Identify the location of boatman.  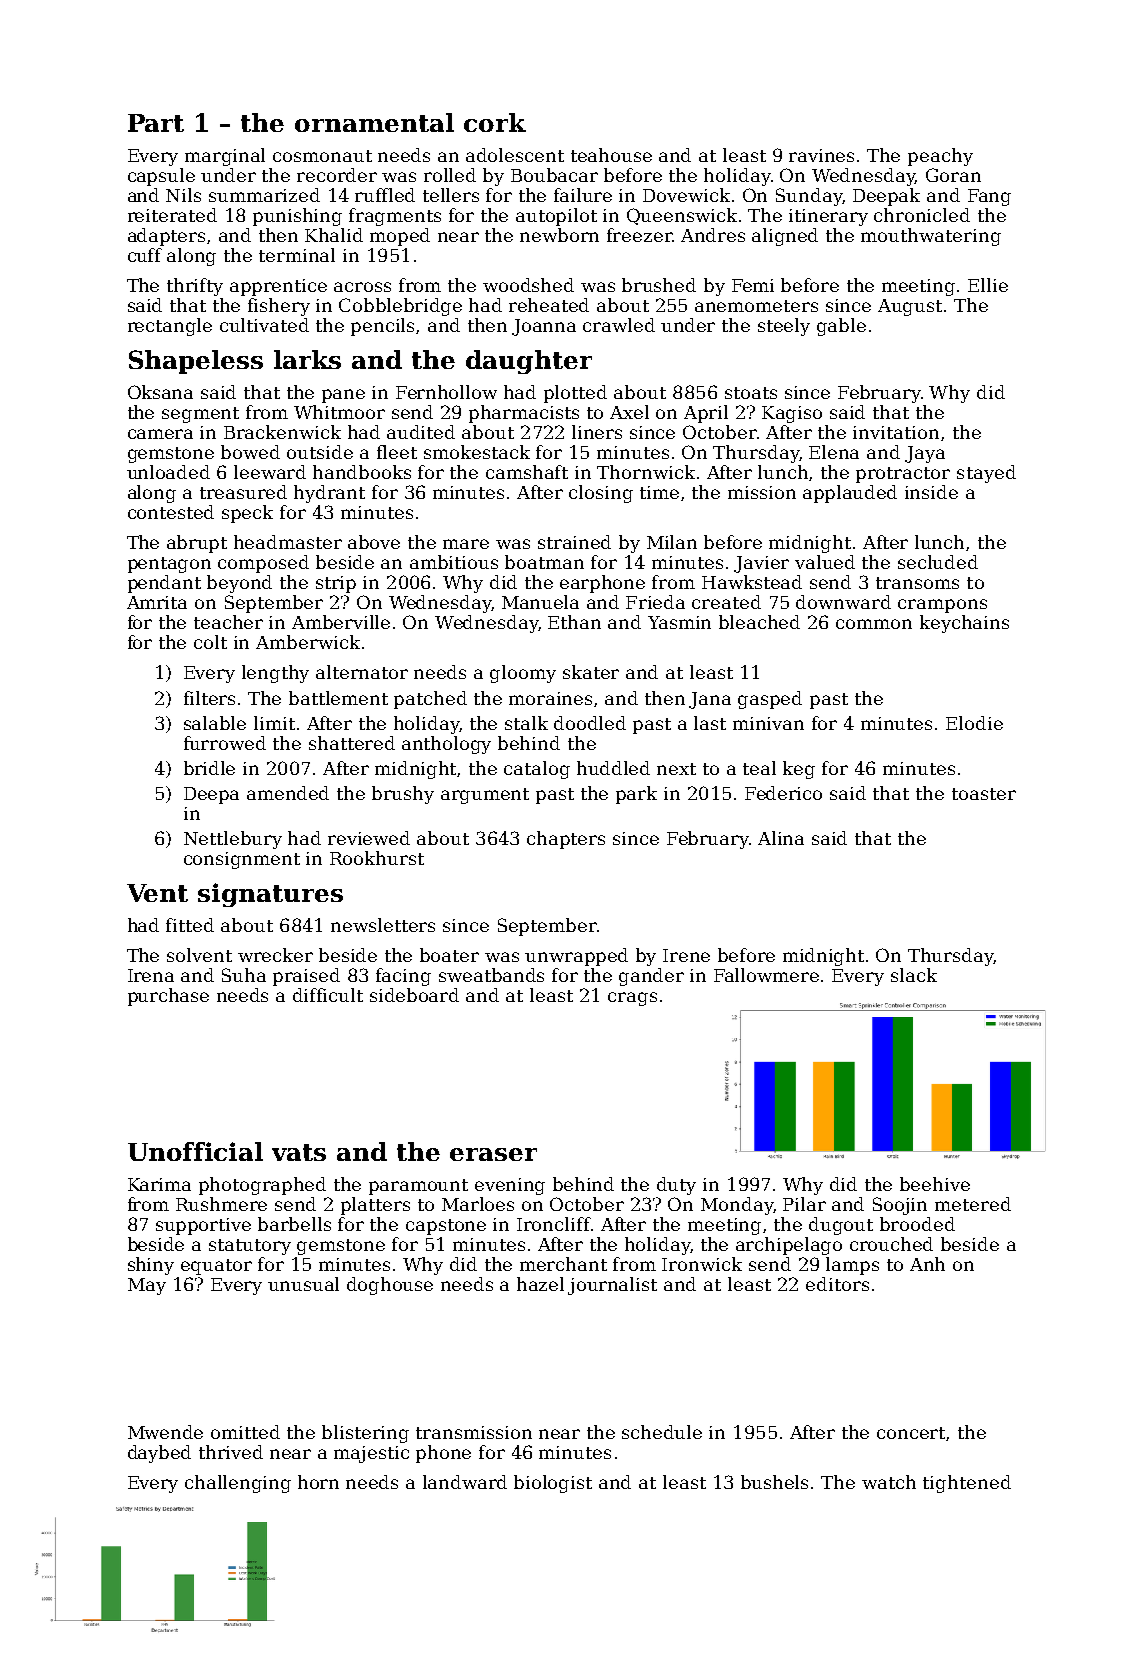
(544, 562).
